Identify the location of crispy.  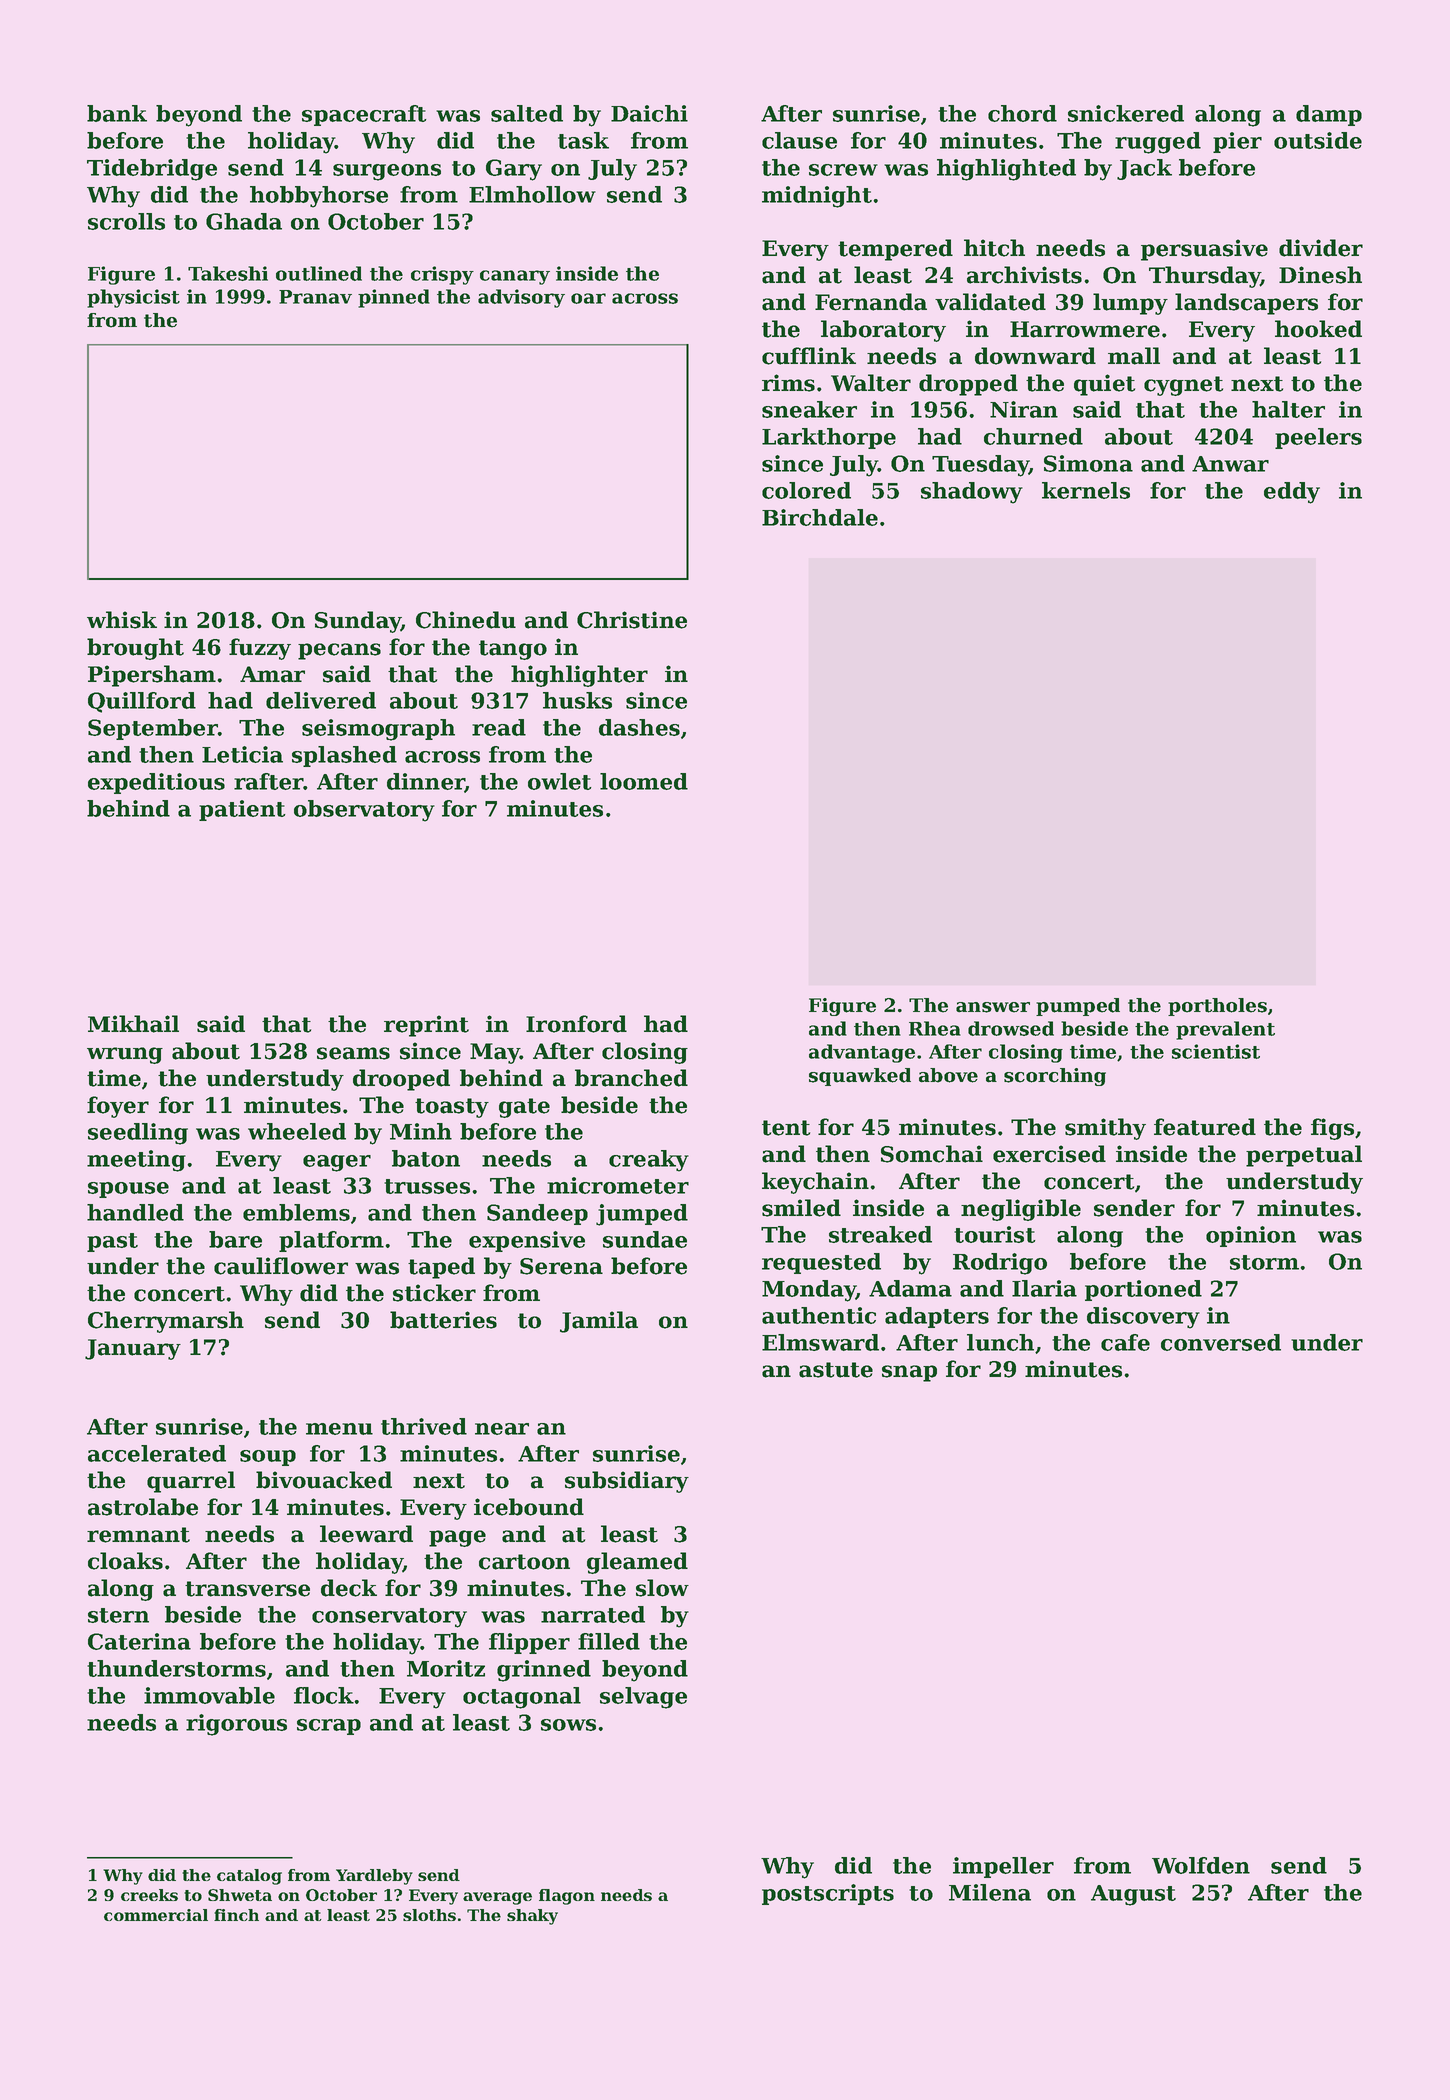
(442, 275).
